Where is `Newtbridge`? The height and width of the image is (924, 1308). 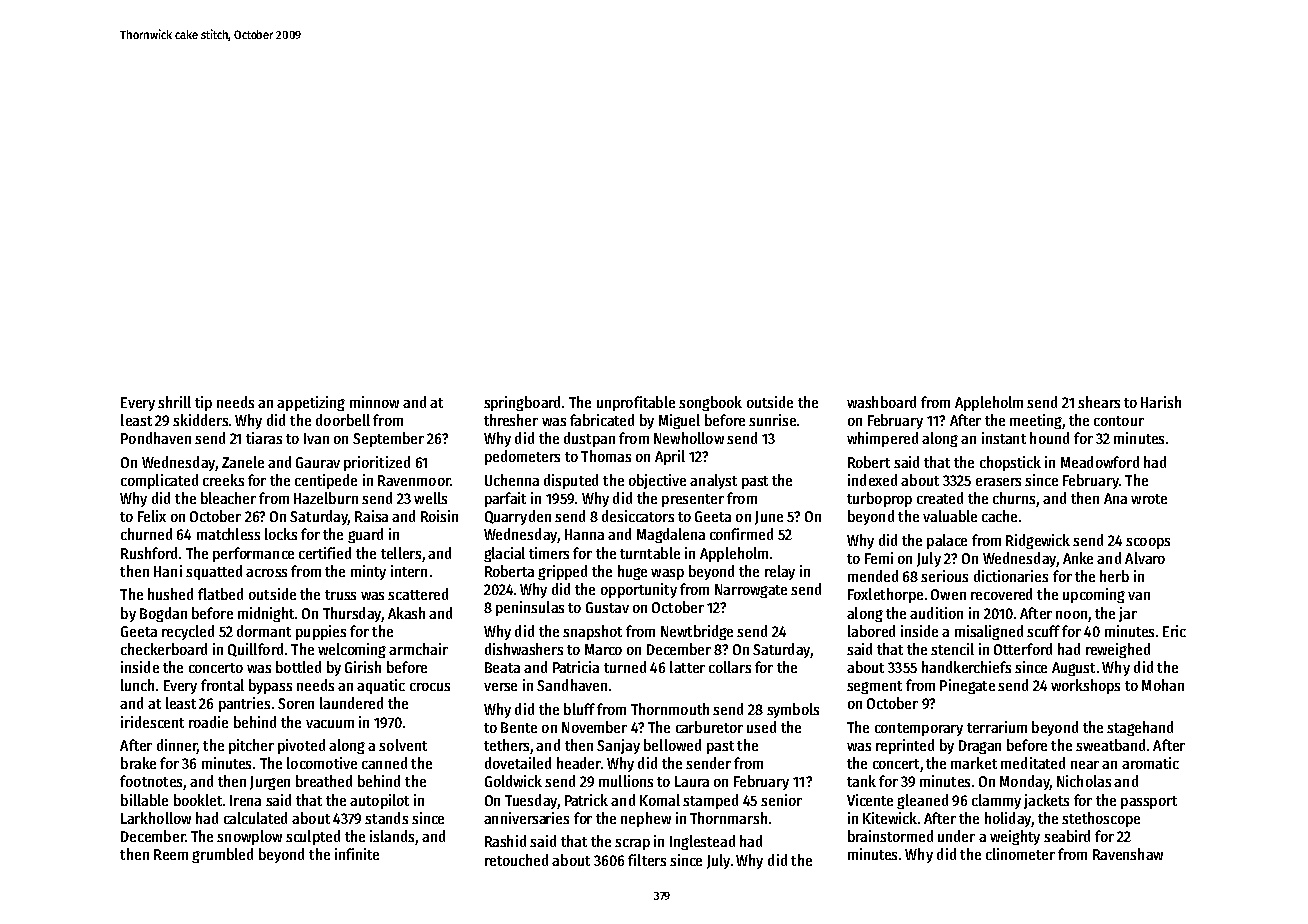 Newtbridge is located at coordinates (697, 632).
